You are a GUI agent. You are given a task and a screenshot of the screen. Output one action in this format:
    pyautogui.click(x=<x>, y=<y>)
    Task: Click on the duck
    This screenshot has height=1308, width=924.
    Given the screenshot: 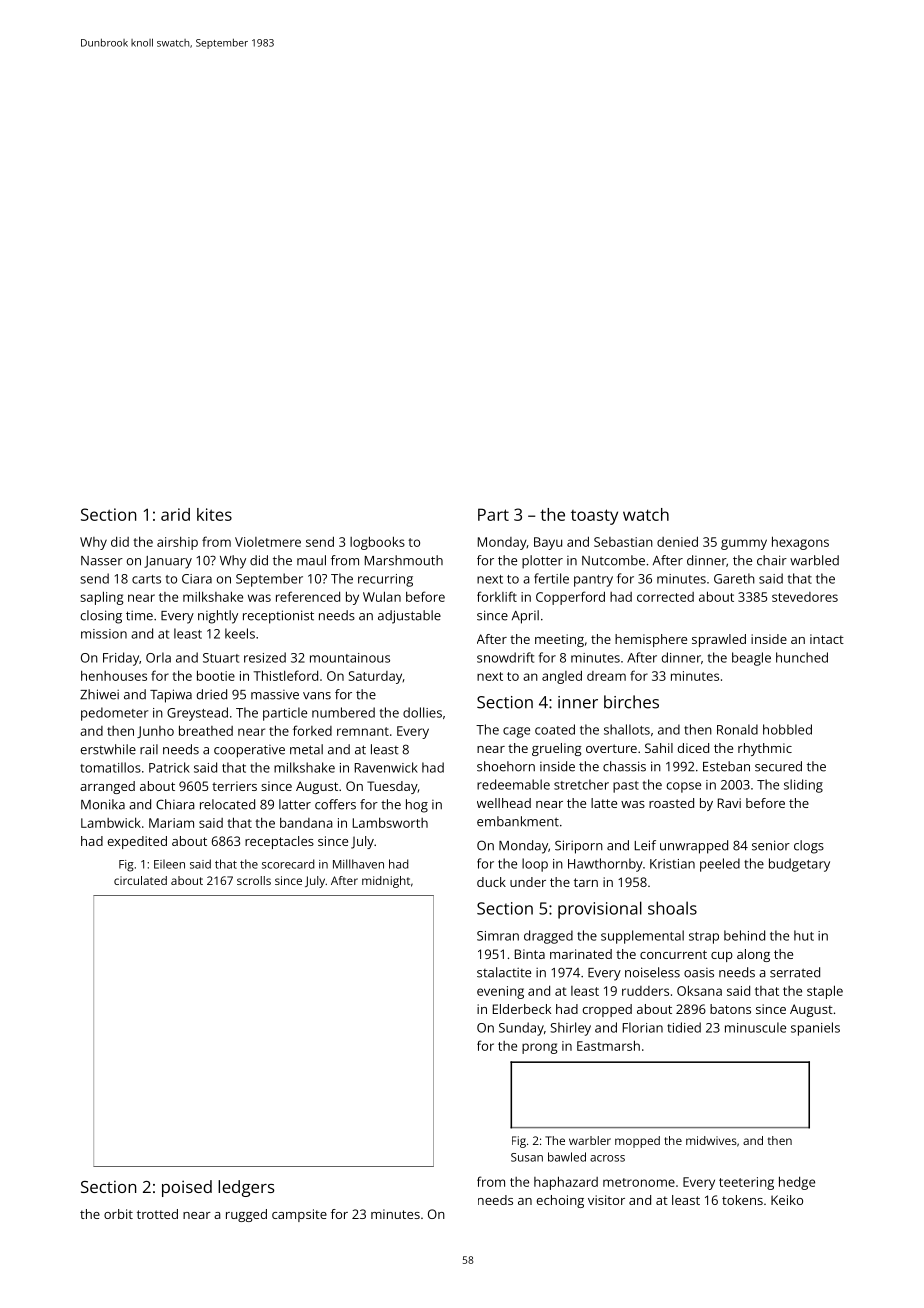 What is the action you would take?
    pyautogui.click(x=491, y=882)
